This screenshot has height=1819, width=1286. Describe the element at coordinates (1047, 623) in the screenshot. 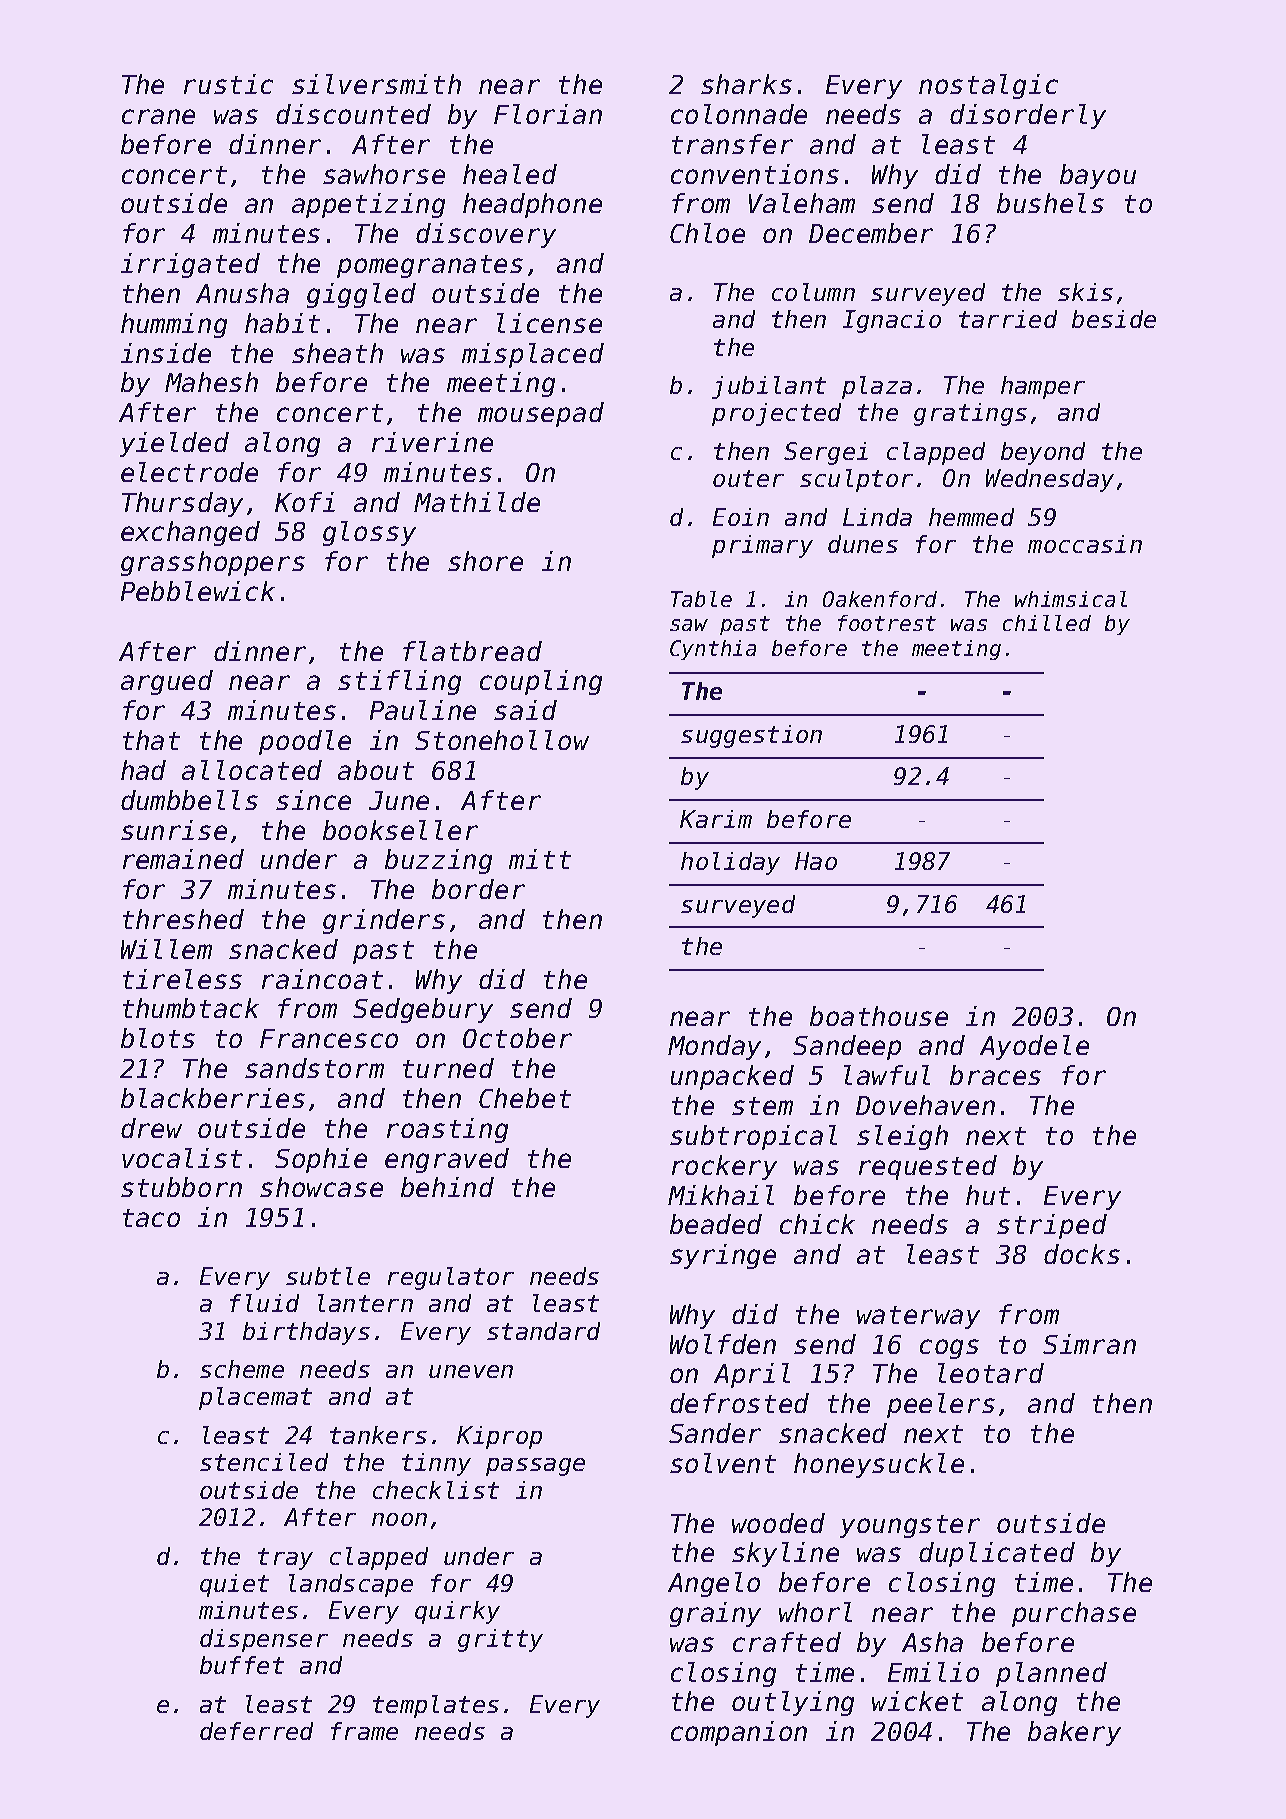

I see `chilled` at that location.
